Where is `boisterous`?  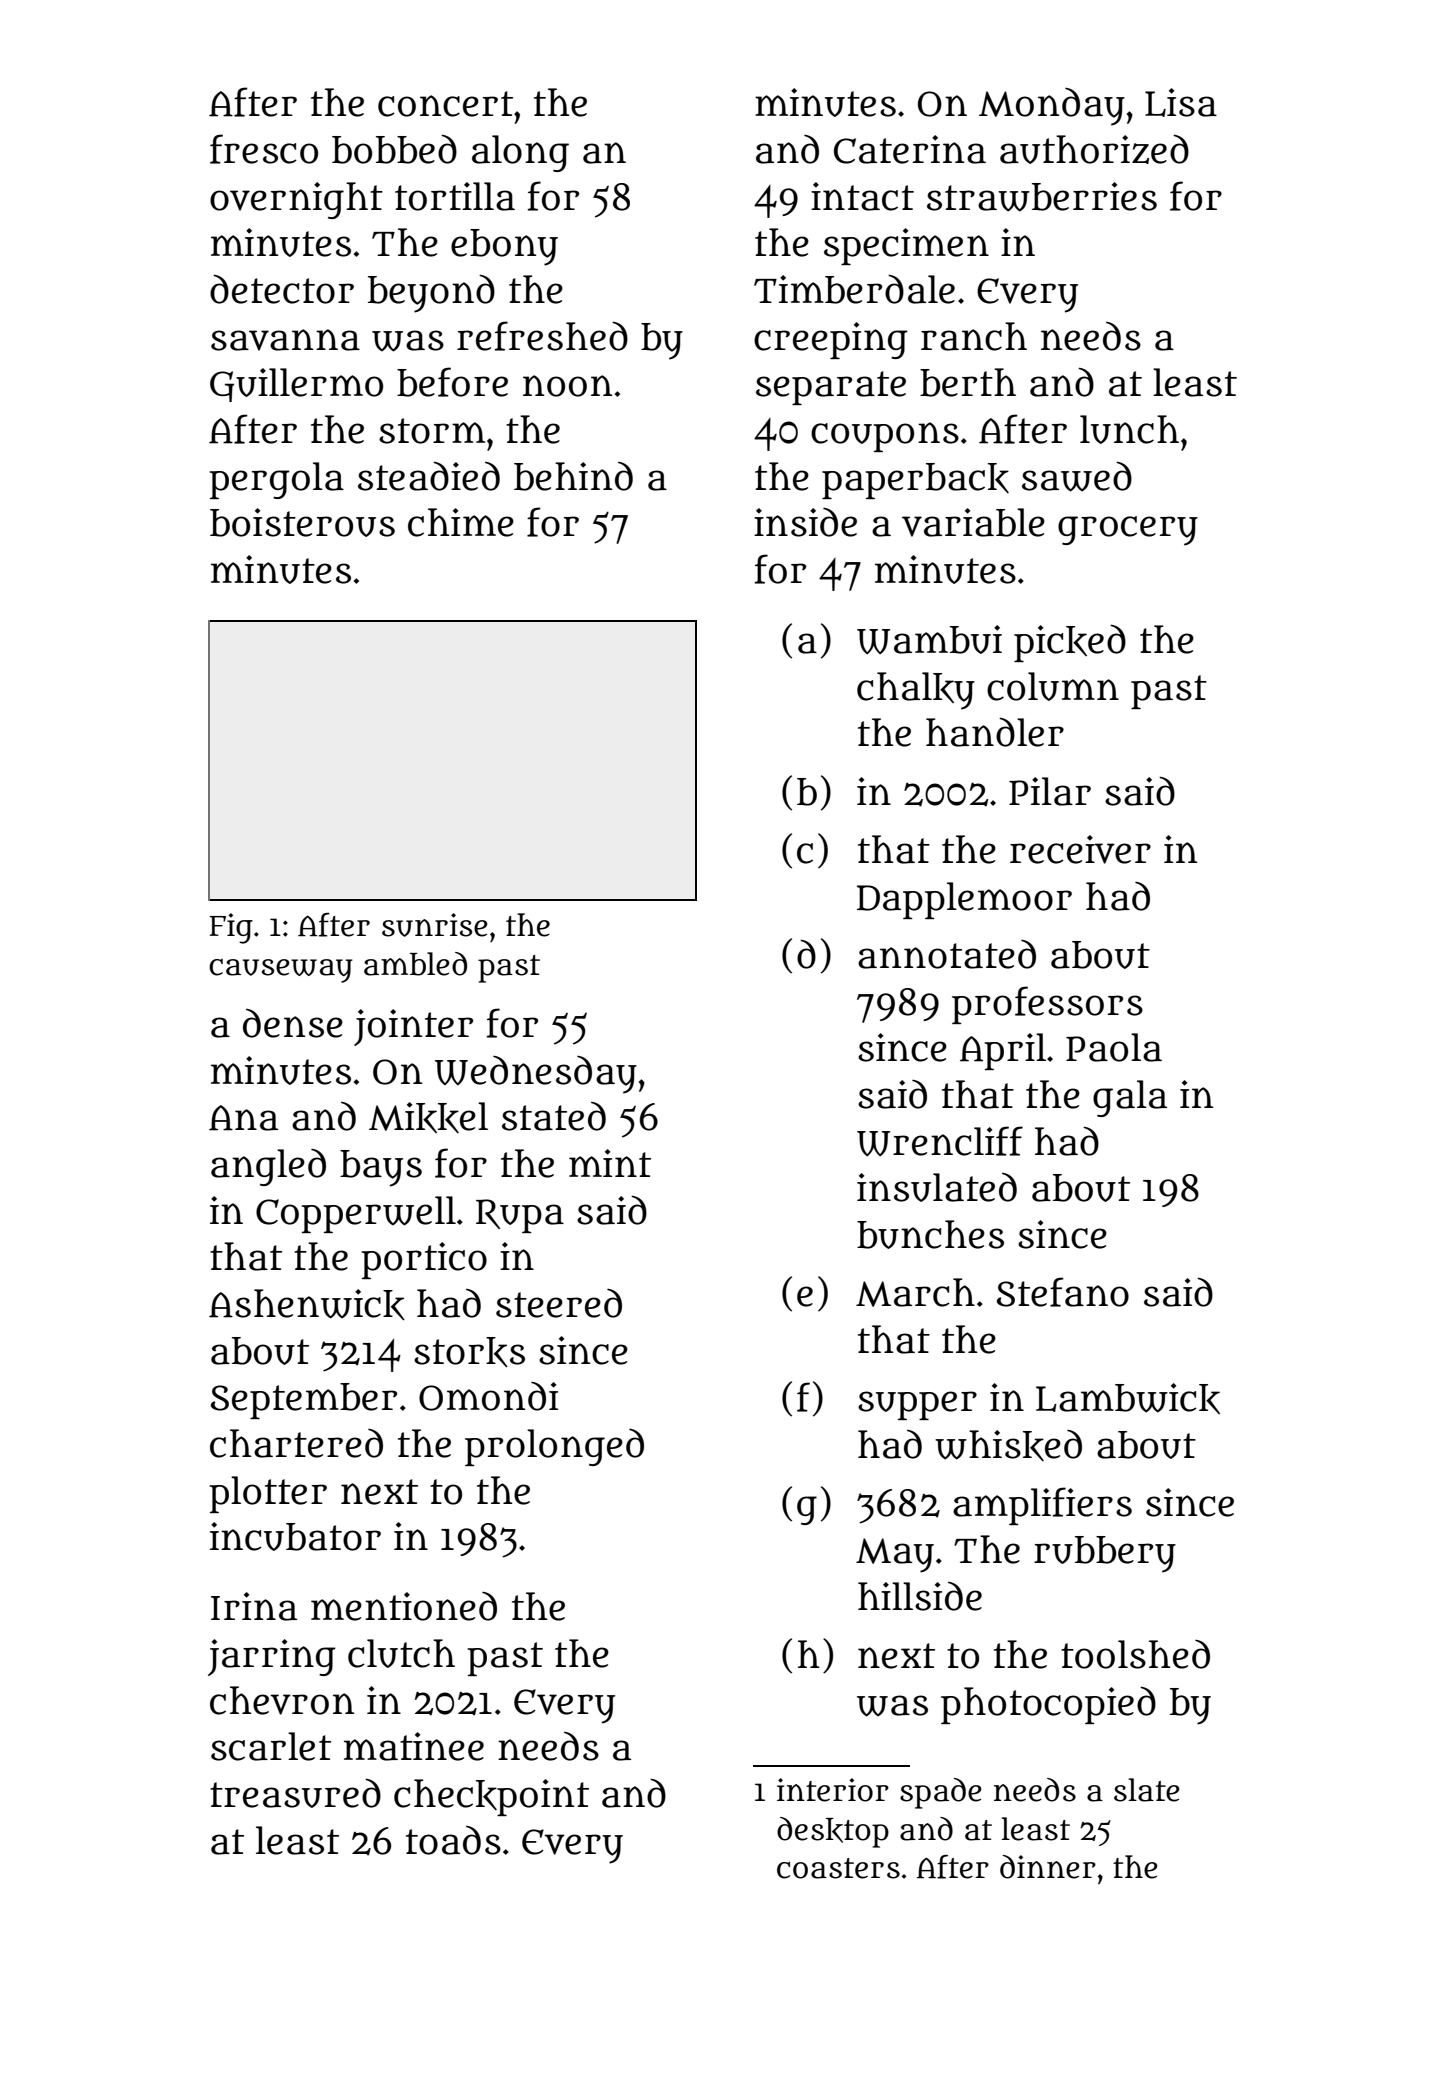 boisterous is located at coordinates (302, 522).
